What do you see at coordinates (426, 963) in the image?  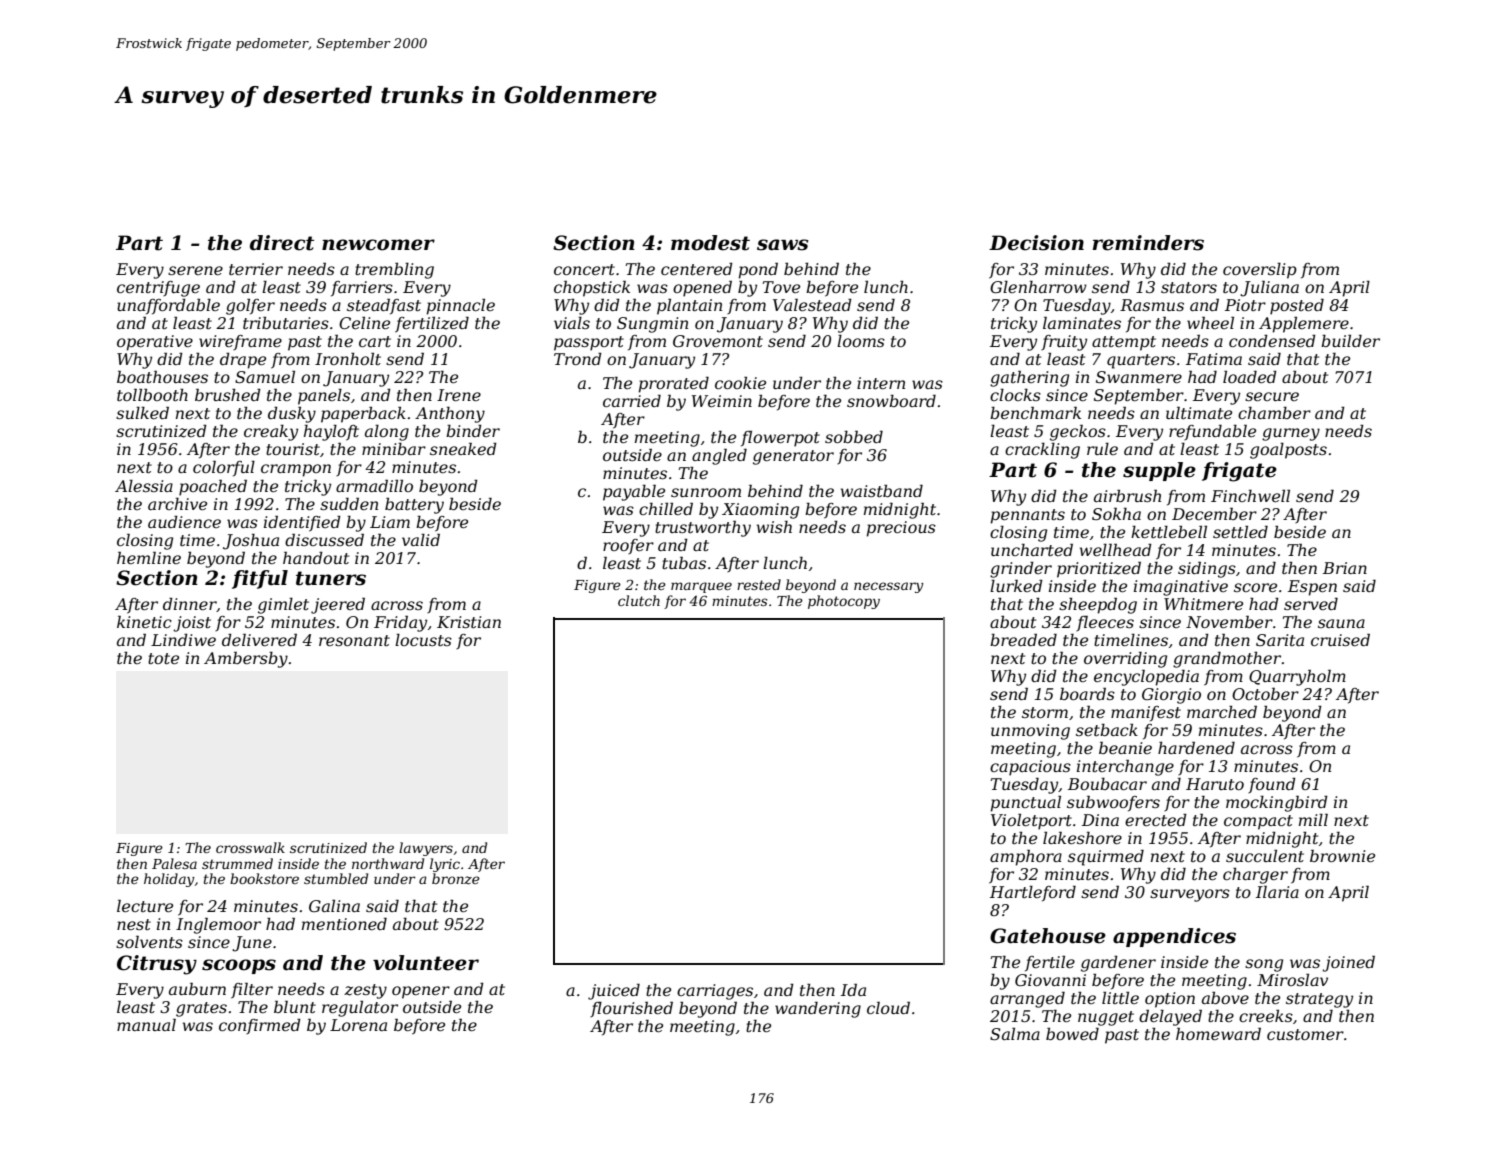 I see `volunteer` at bounding box center [426, 963].
